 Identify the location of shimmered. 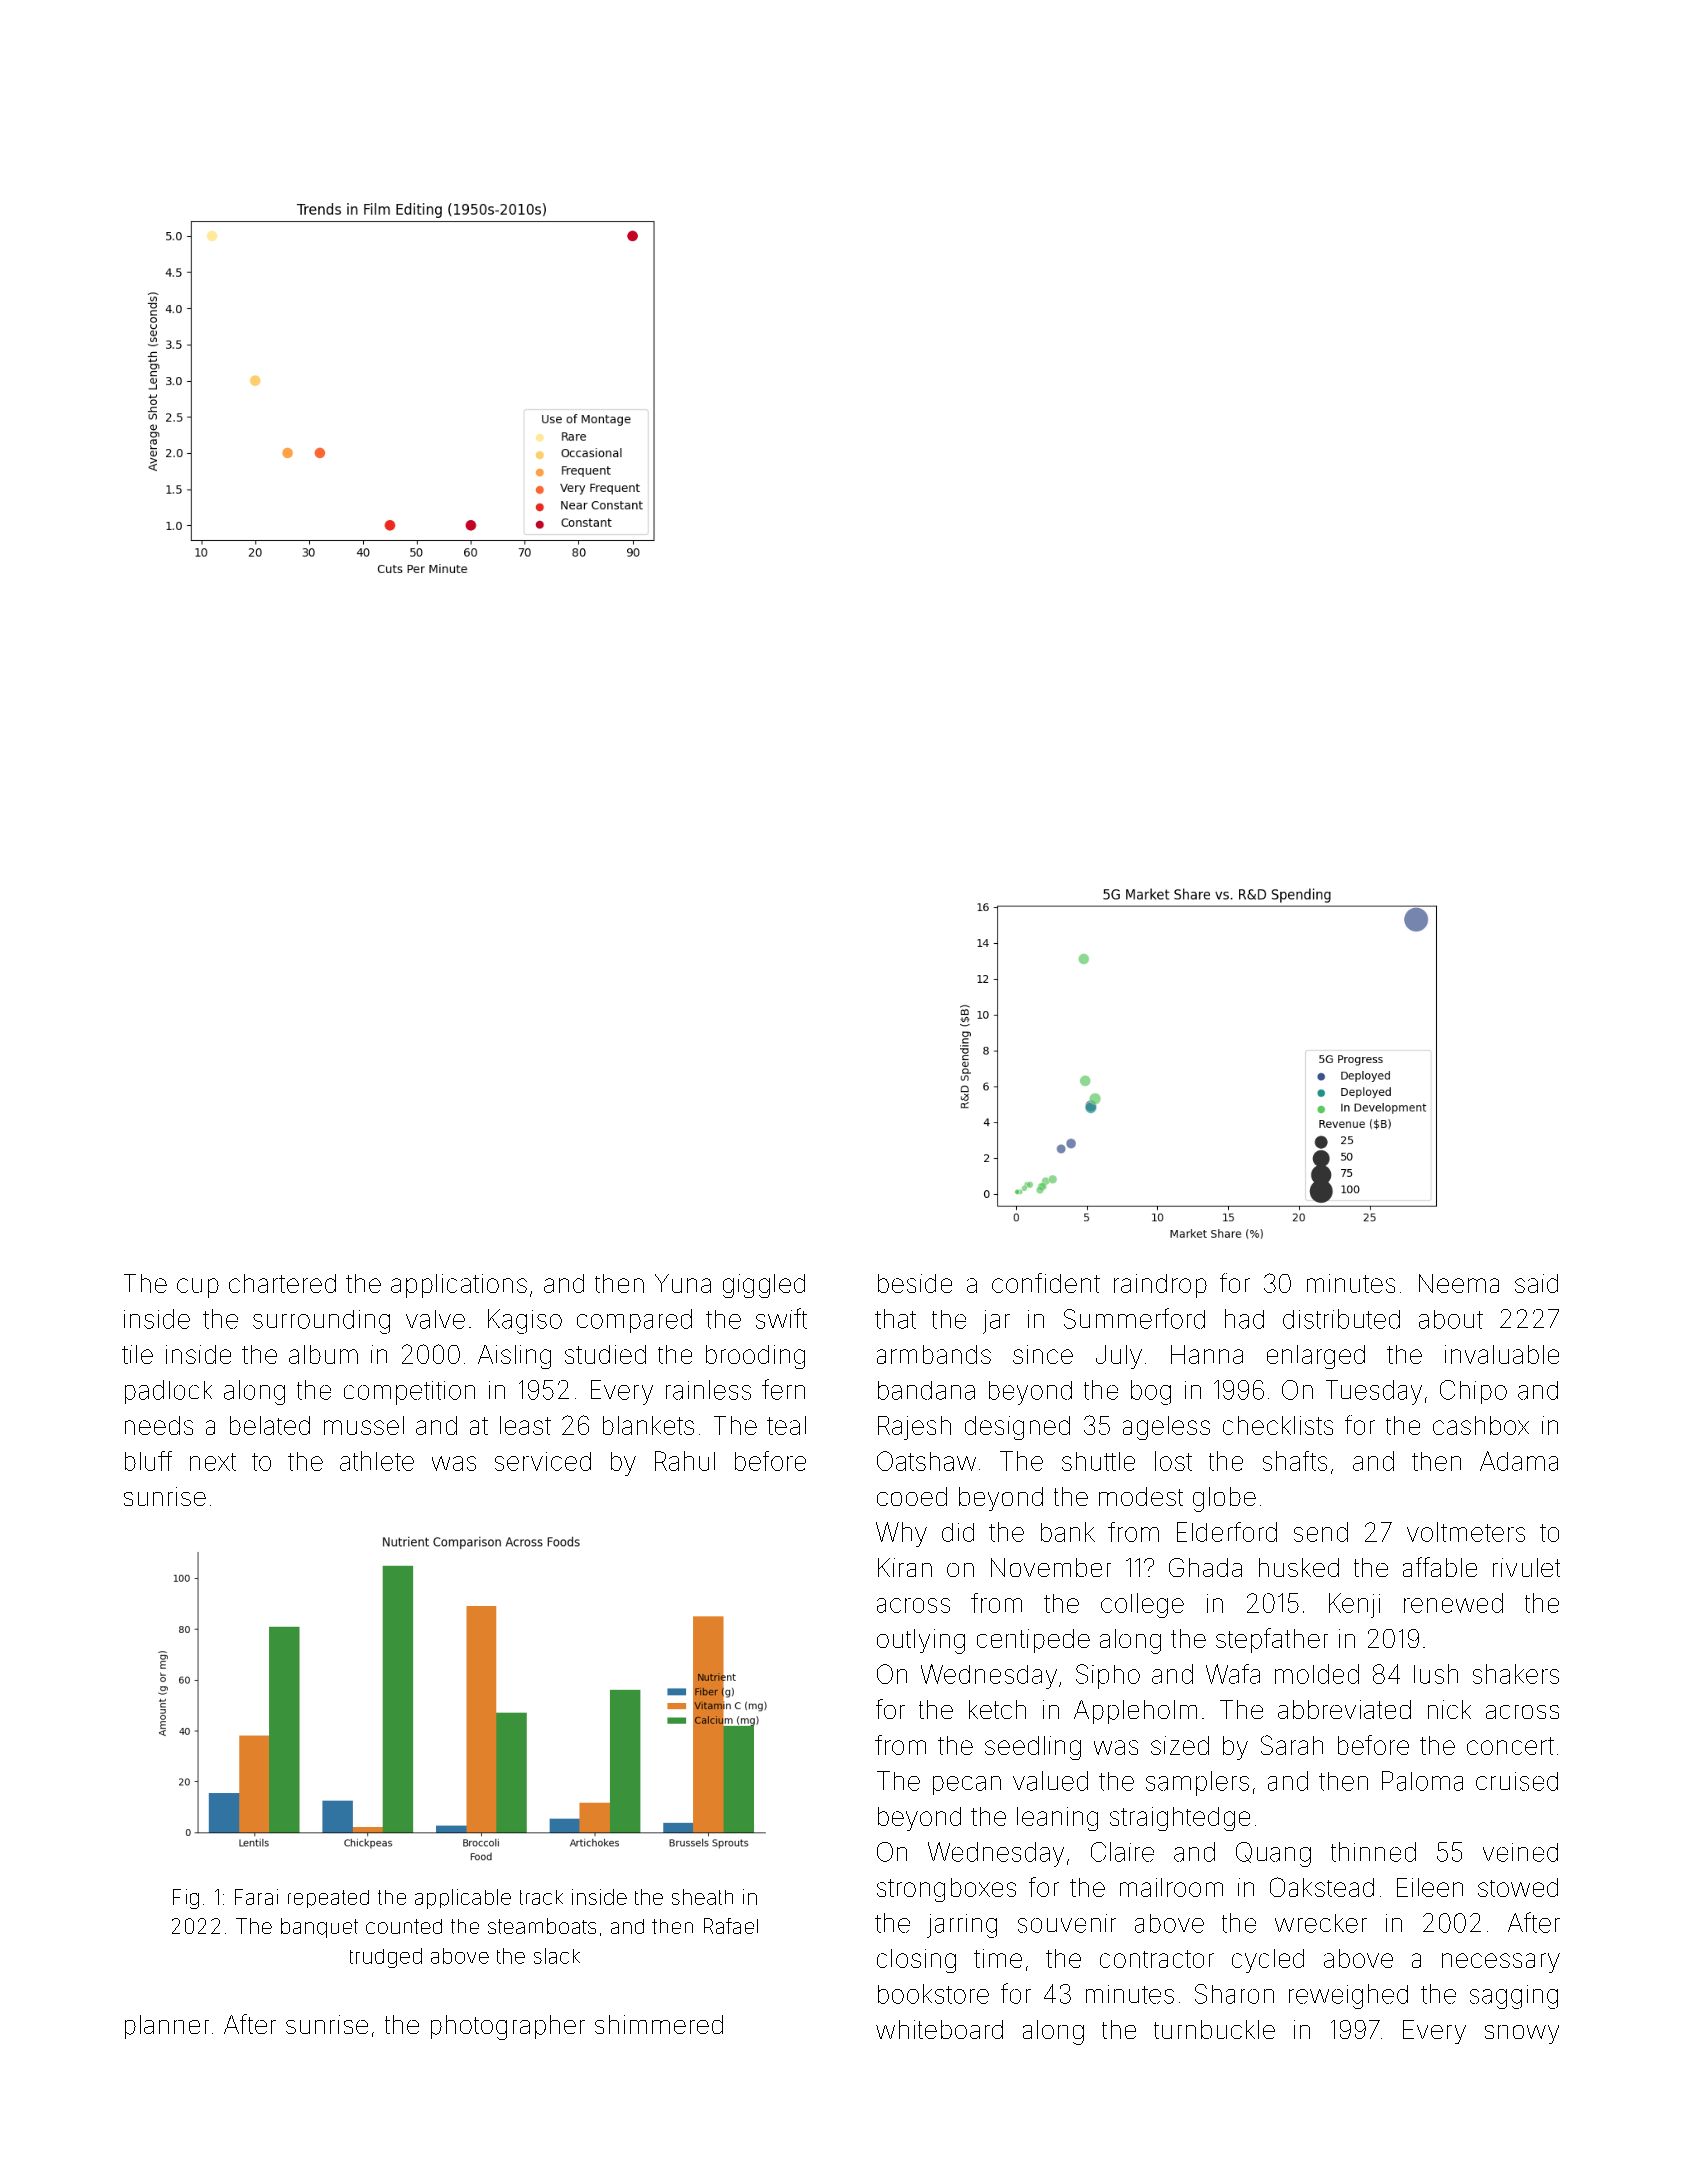
(659, 2024).
